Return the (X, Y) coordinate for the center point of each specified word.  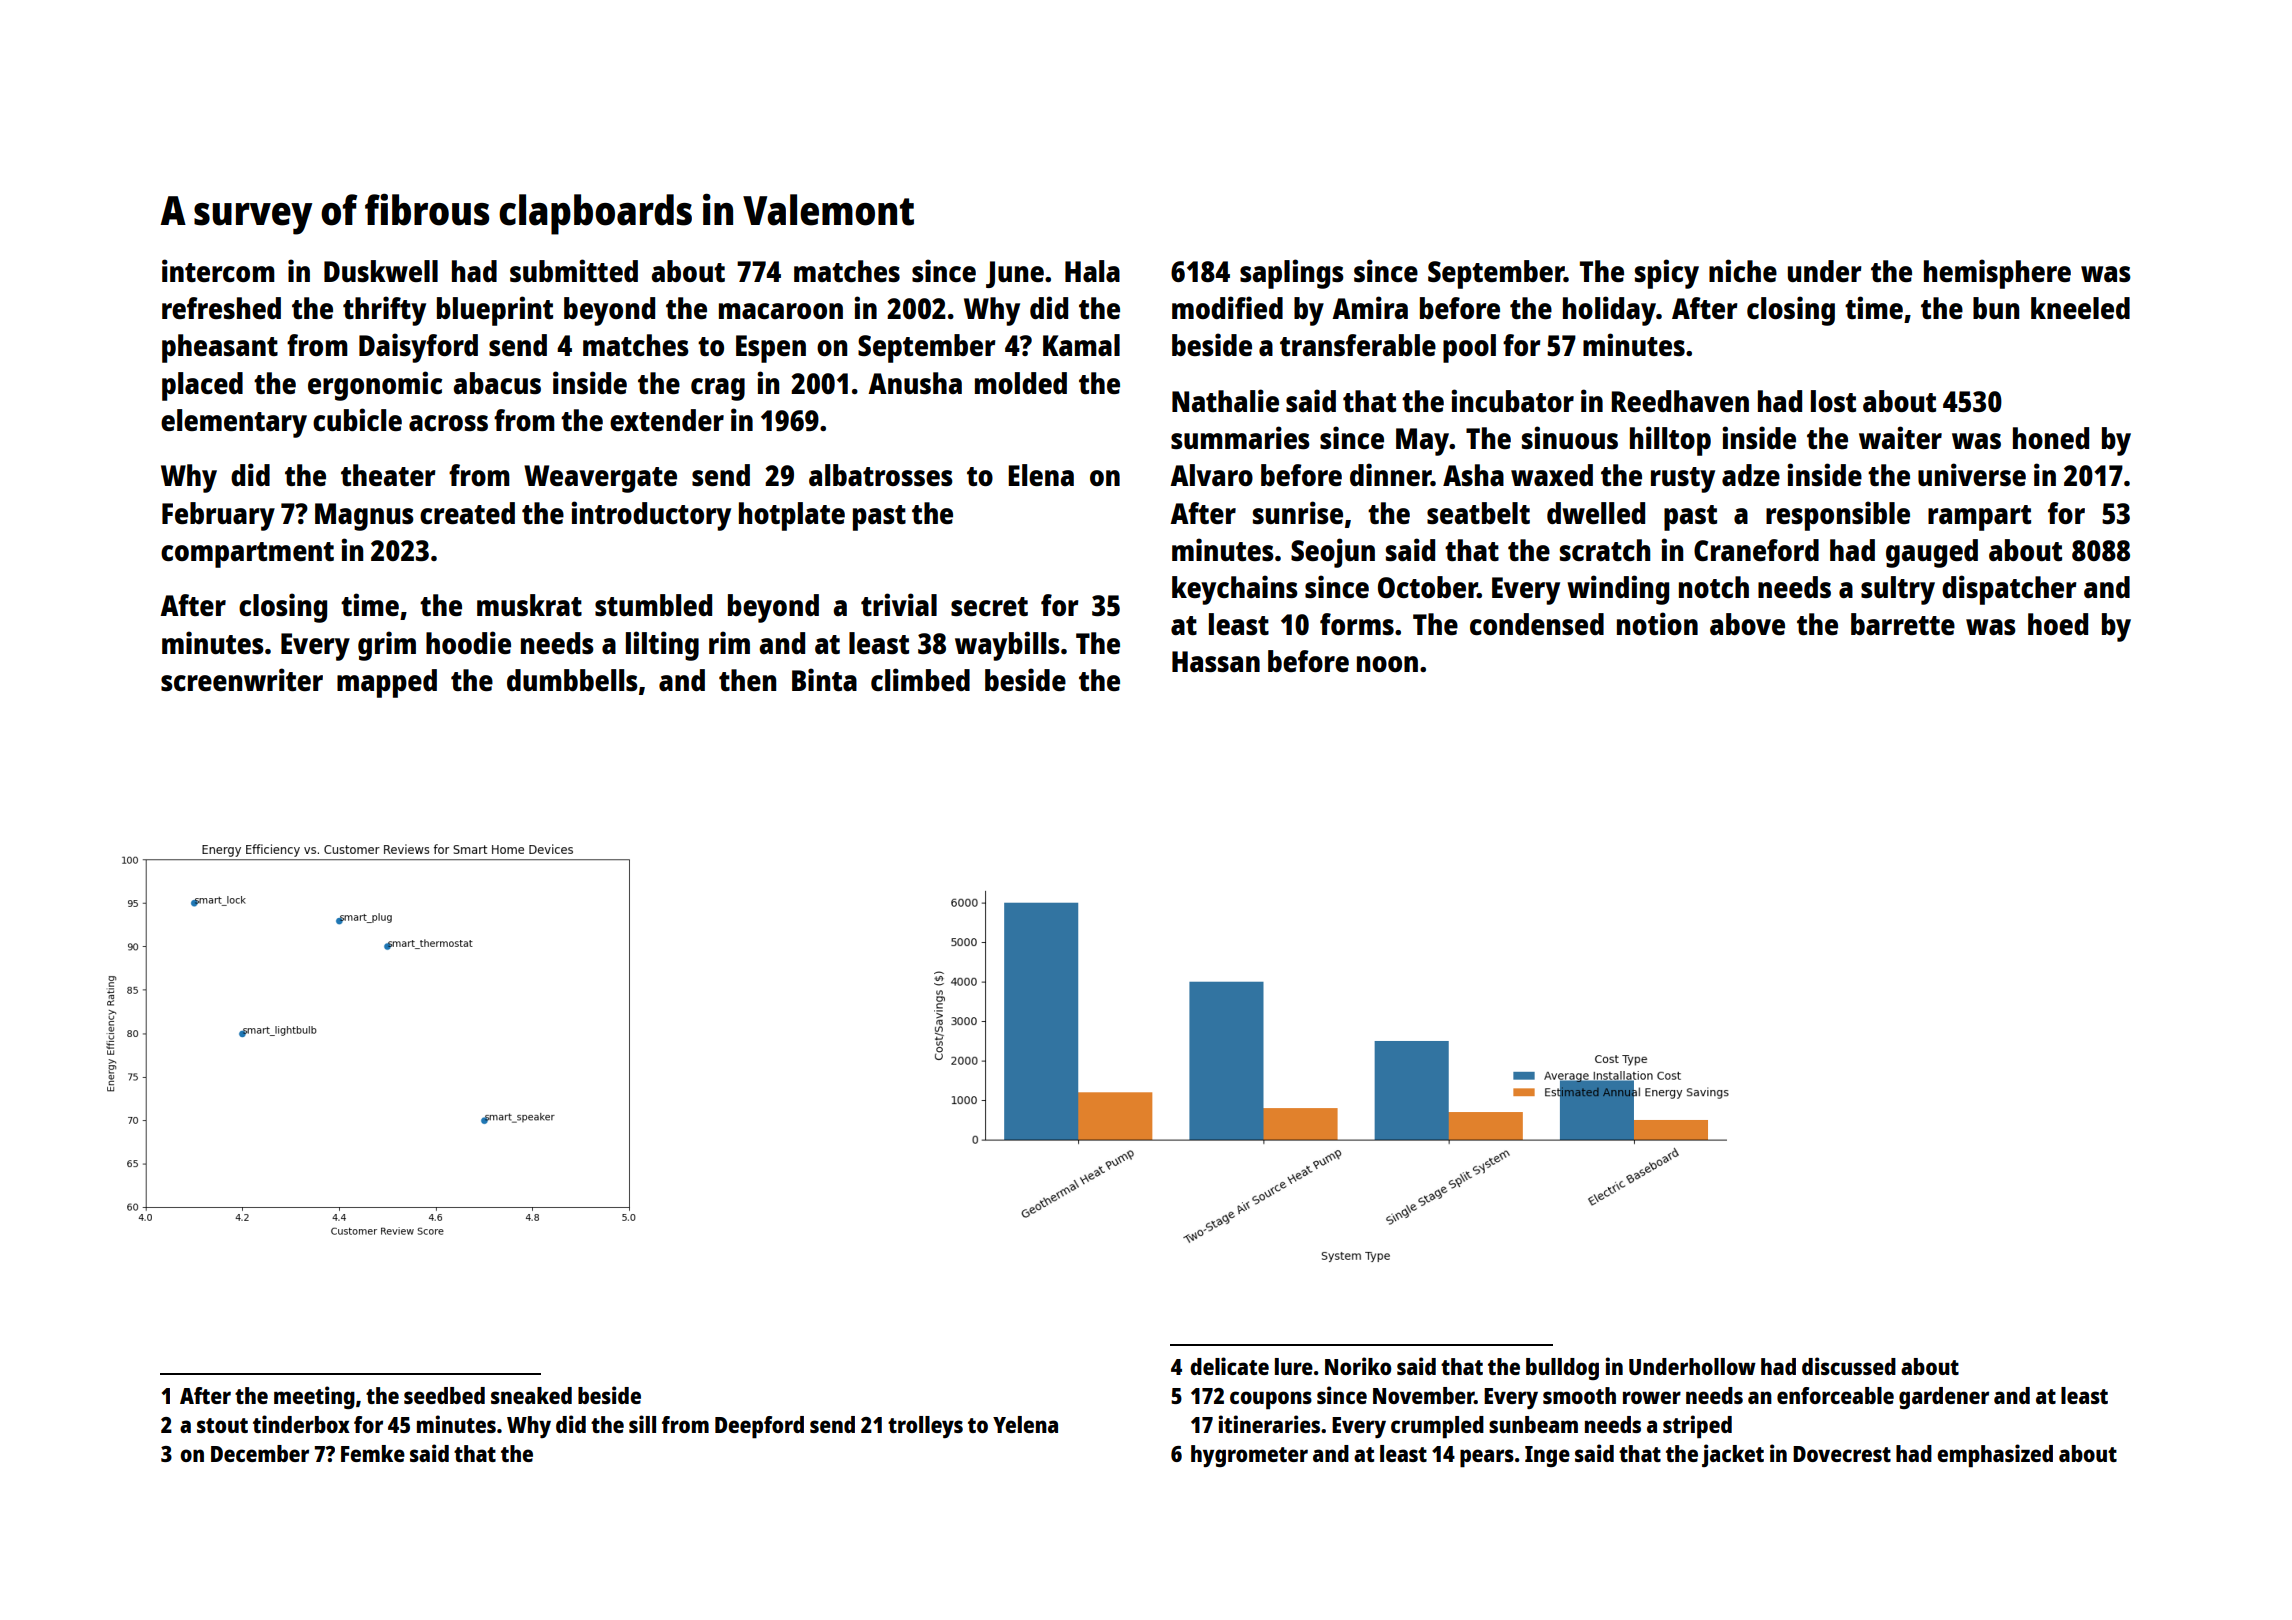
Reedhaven (1680, 401)
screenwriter (242, 679)
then (747, 680)
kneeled (2080, 308)
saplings (1292, 274)
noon (1387, 664)
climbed (920, 679)
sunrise (1298, 512)
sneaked (531, 1395)
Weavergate (600, 479)
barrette (1903, 624)
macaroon (781, 311)
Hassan (1216, 661)
